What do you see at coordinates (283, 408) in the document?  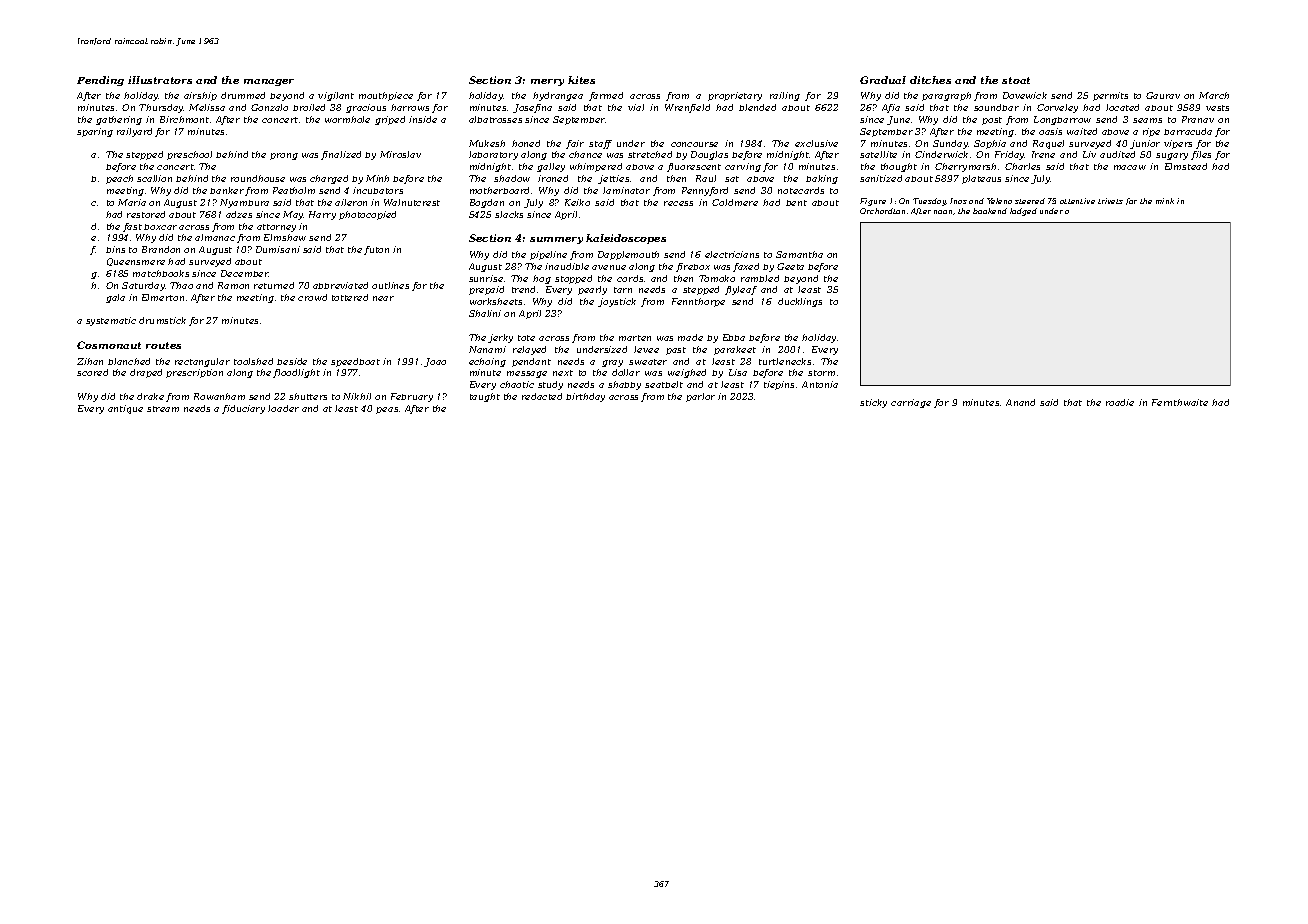 I see `loader` at bounding box center [283, 408].
